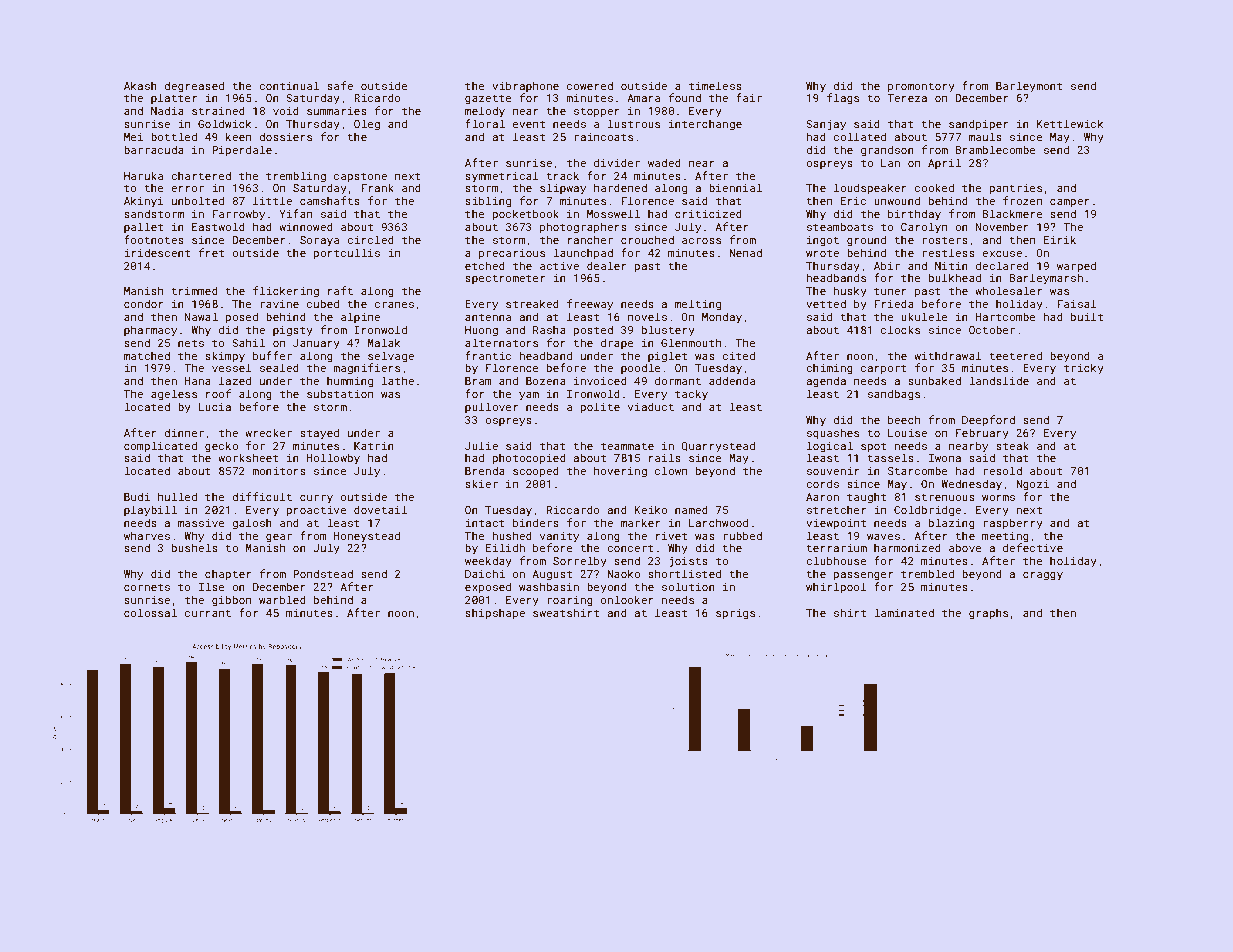 This screenshot has width=1233, height=952. I want to click on skier, so click(481, 483).
